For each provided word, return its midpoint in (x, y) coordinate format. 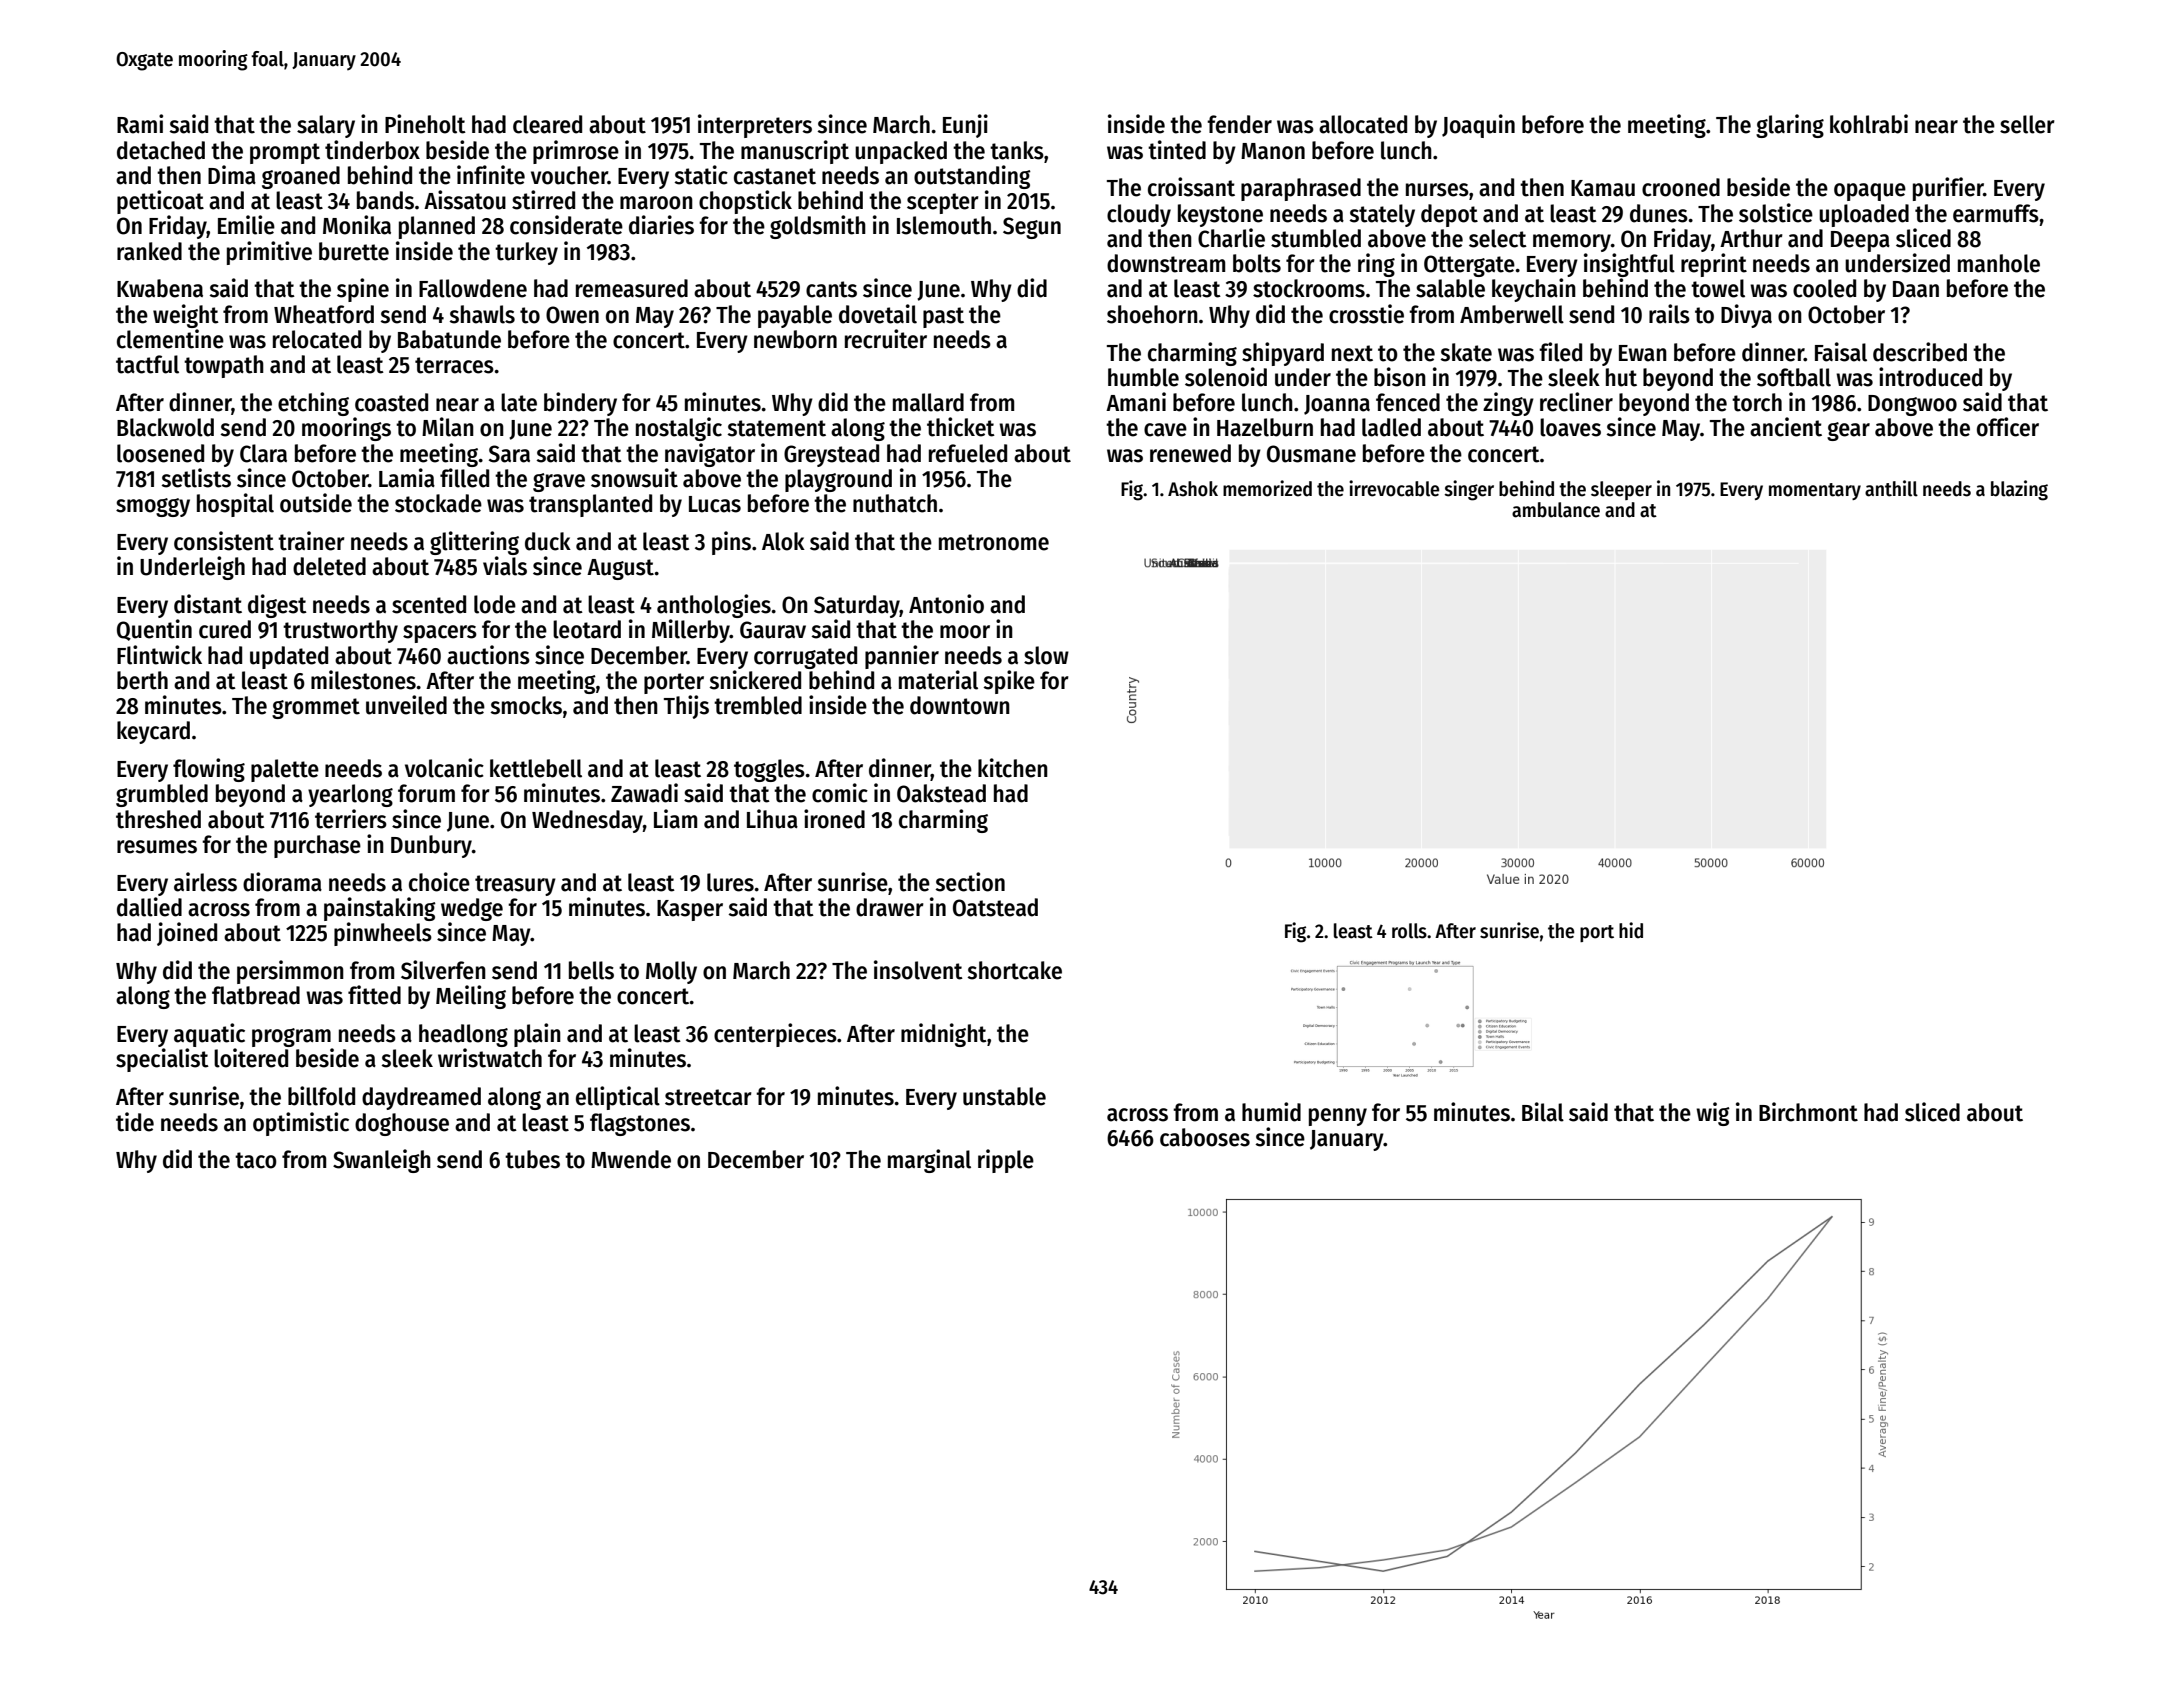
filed (1560, 352)
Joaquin (1478, 126)
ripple (1006, 1161)
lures (730, 882)
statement (776, 428)
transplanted (590, 505)
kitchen (1013, 768)
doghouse (402, 1124)
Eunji (965, 126)
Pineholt (425, 124)
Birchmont (1808, 1112)
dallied (149, 907)
